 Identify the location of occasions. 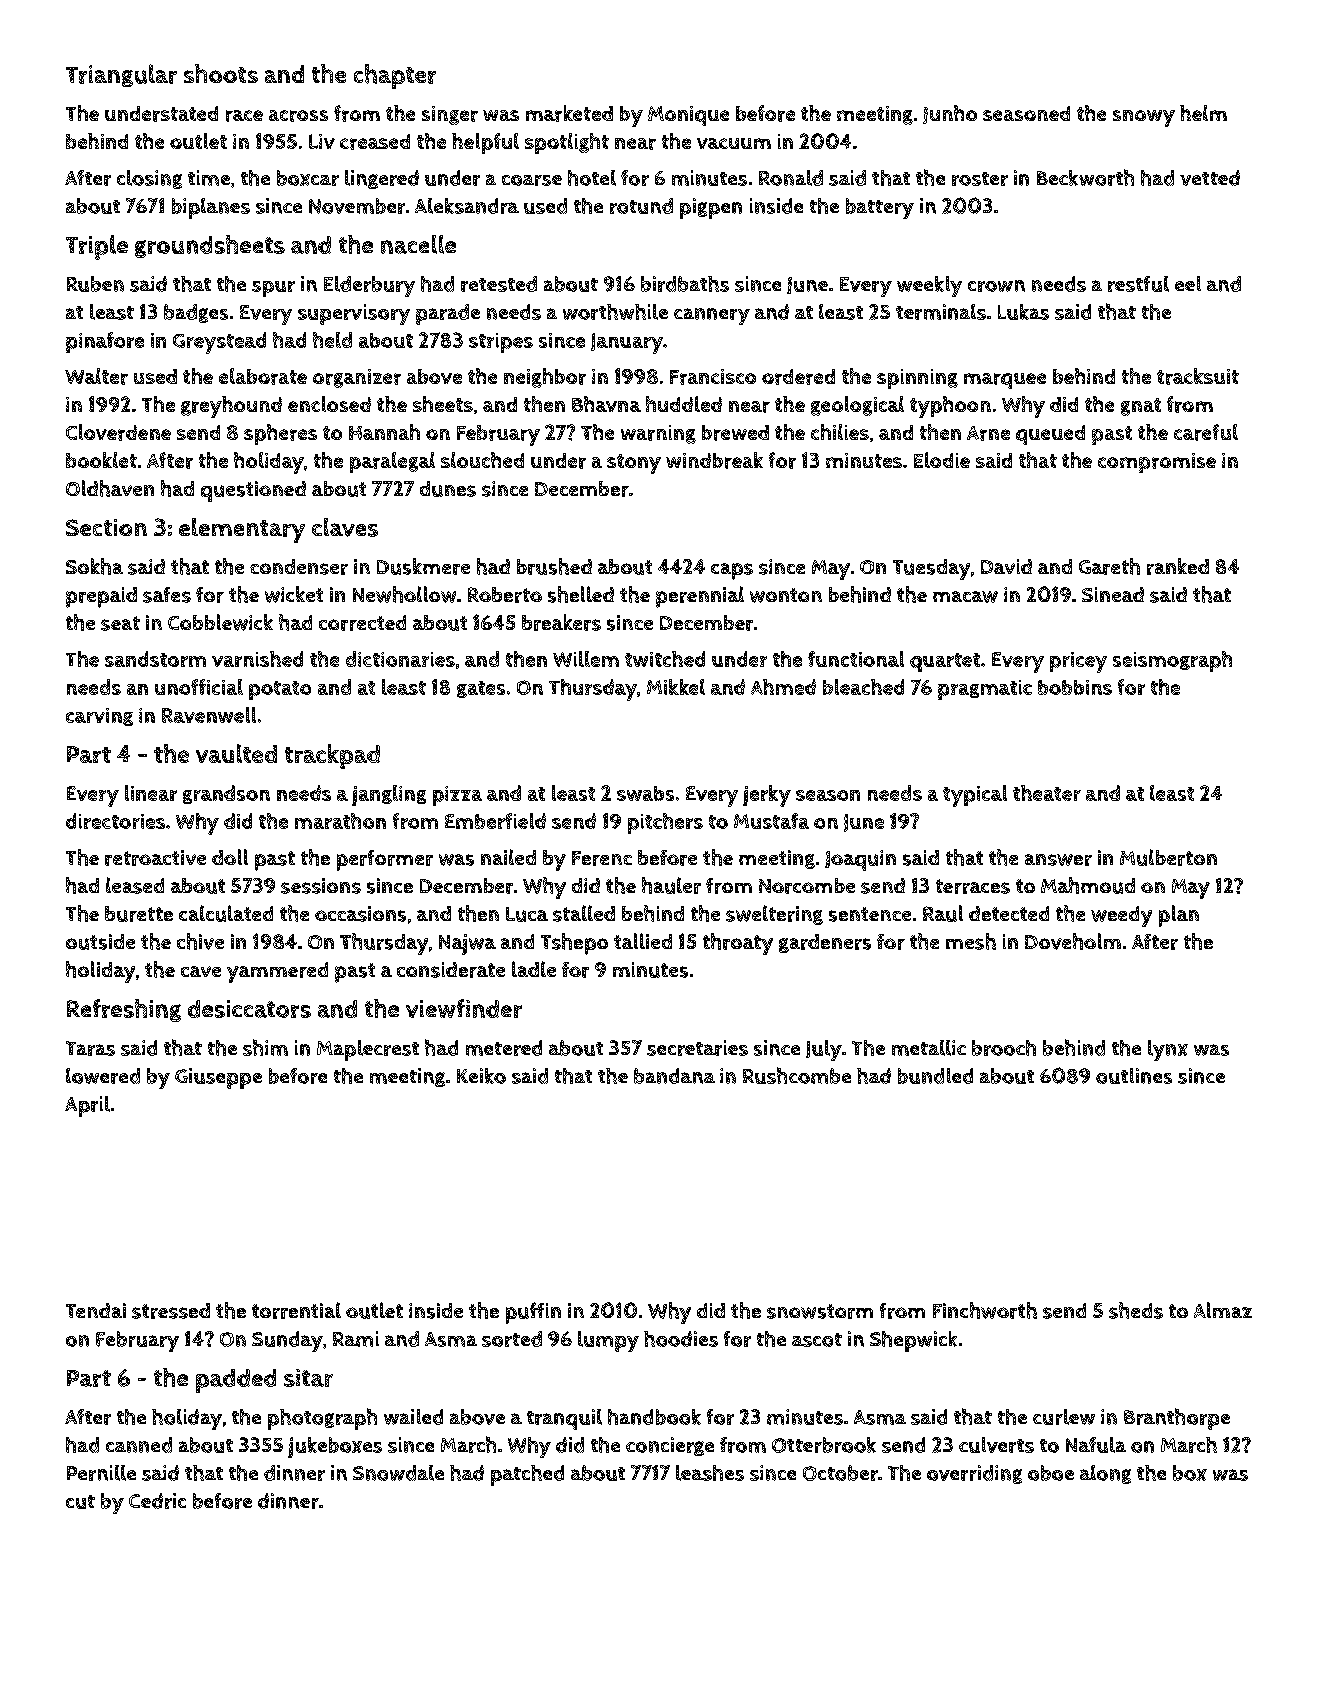
(360, 914).
